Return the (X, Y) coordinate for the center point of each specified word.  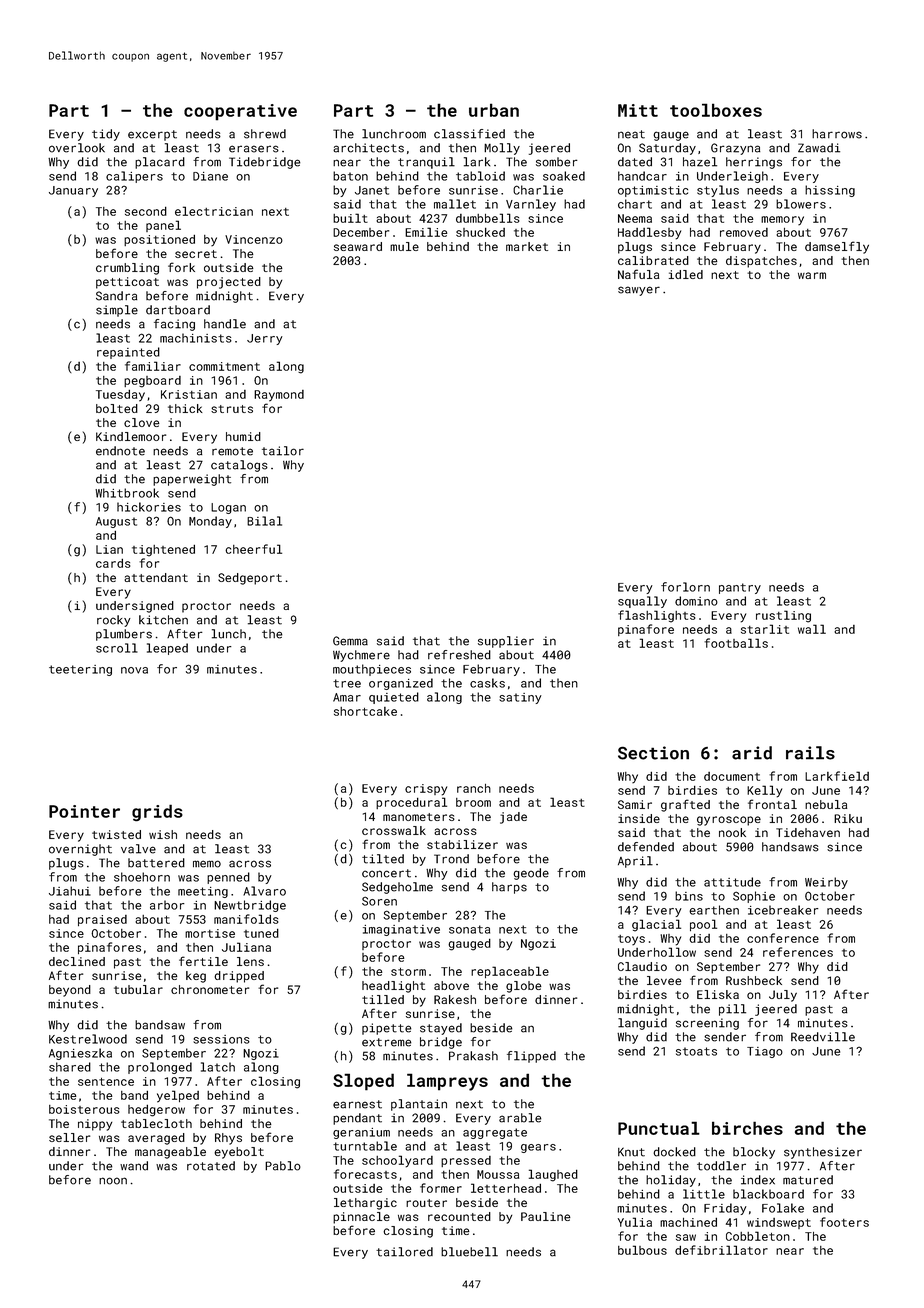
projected (229, 283)
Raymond (279, 396)
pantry (740, 588)
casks (487, 683)
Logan (228, 508)
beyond (70, 991)
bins (689, 896)
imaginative (401, 930)
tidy (106, 135)
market (527, 246)
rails (810, 753)
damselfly (837, 247)
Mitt (638, 110)
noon (113, 1181)
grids (157, 812)
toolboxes (716, 110)
